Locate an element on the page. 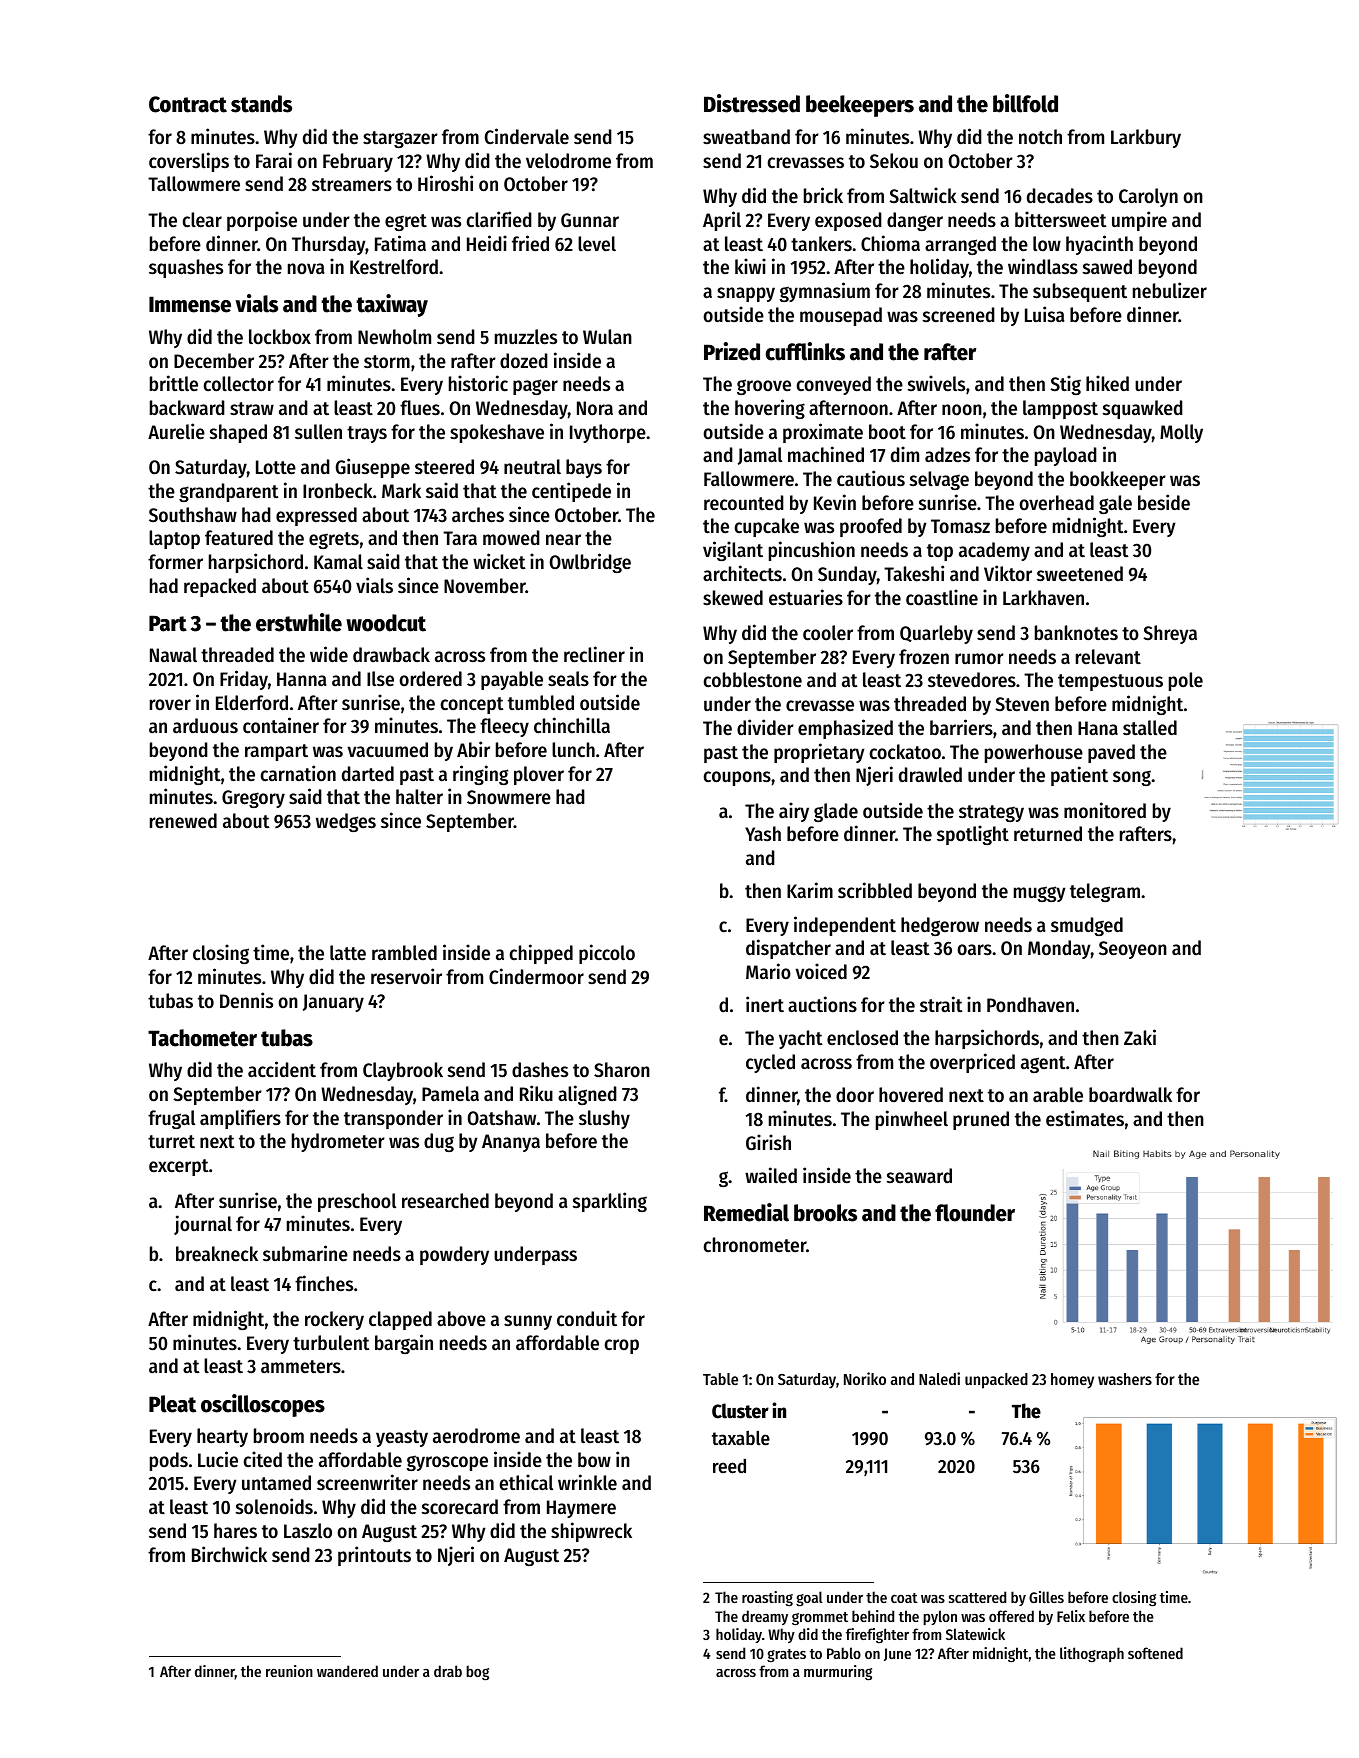 The width and height of the page is (1359, 1758). Shreya is located at coordinates (1170, 634).
